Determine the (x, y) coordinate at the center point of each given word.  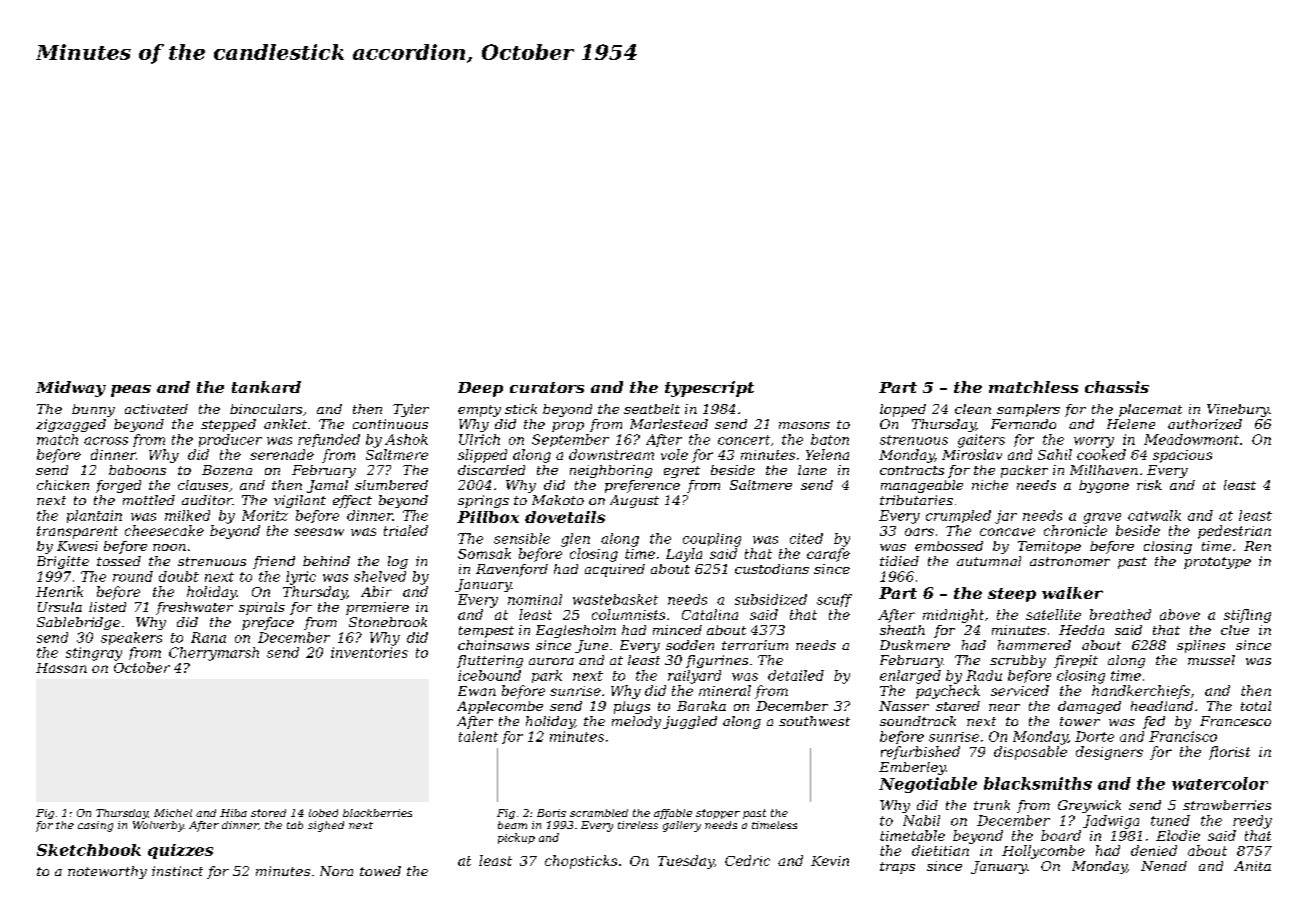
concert (744, 440)
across (106, 441)
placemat (1150, 410)
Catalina (710, 614)
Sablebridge (78, 623)
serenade (282, 454)
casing (95, 826)
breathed (1120, 614)
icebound (489, 675)
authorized (1205, 424)
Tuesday (686, 862)
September (570, 440)
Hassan (61, 668)
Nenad (1164, 866)
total (1256, 706)
